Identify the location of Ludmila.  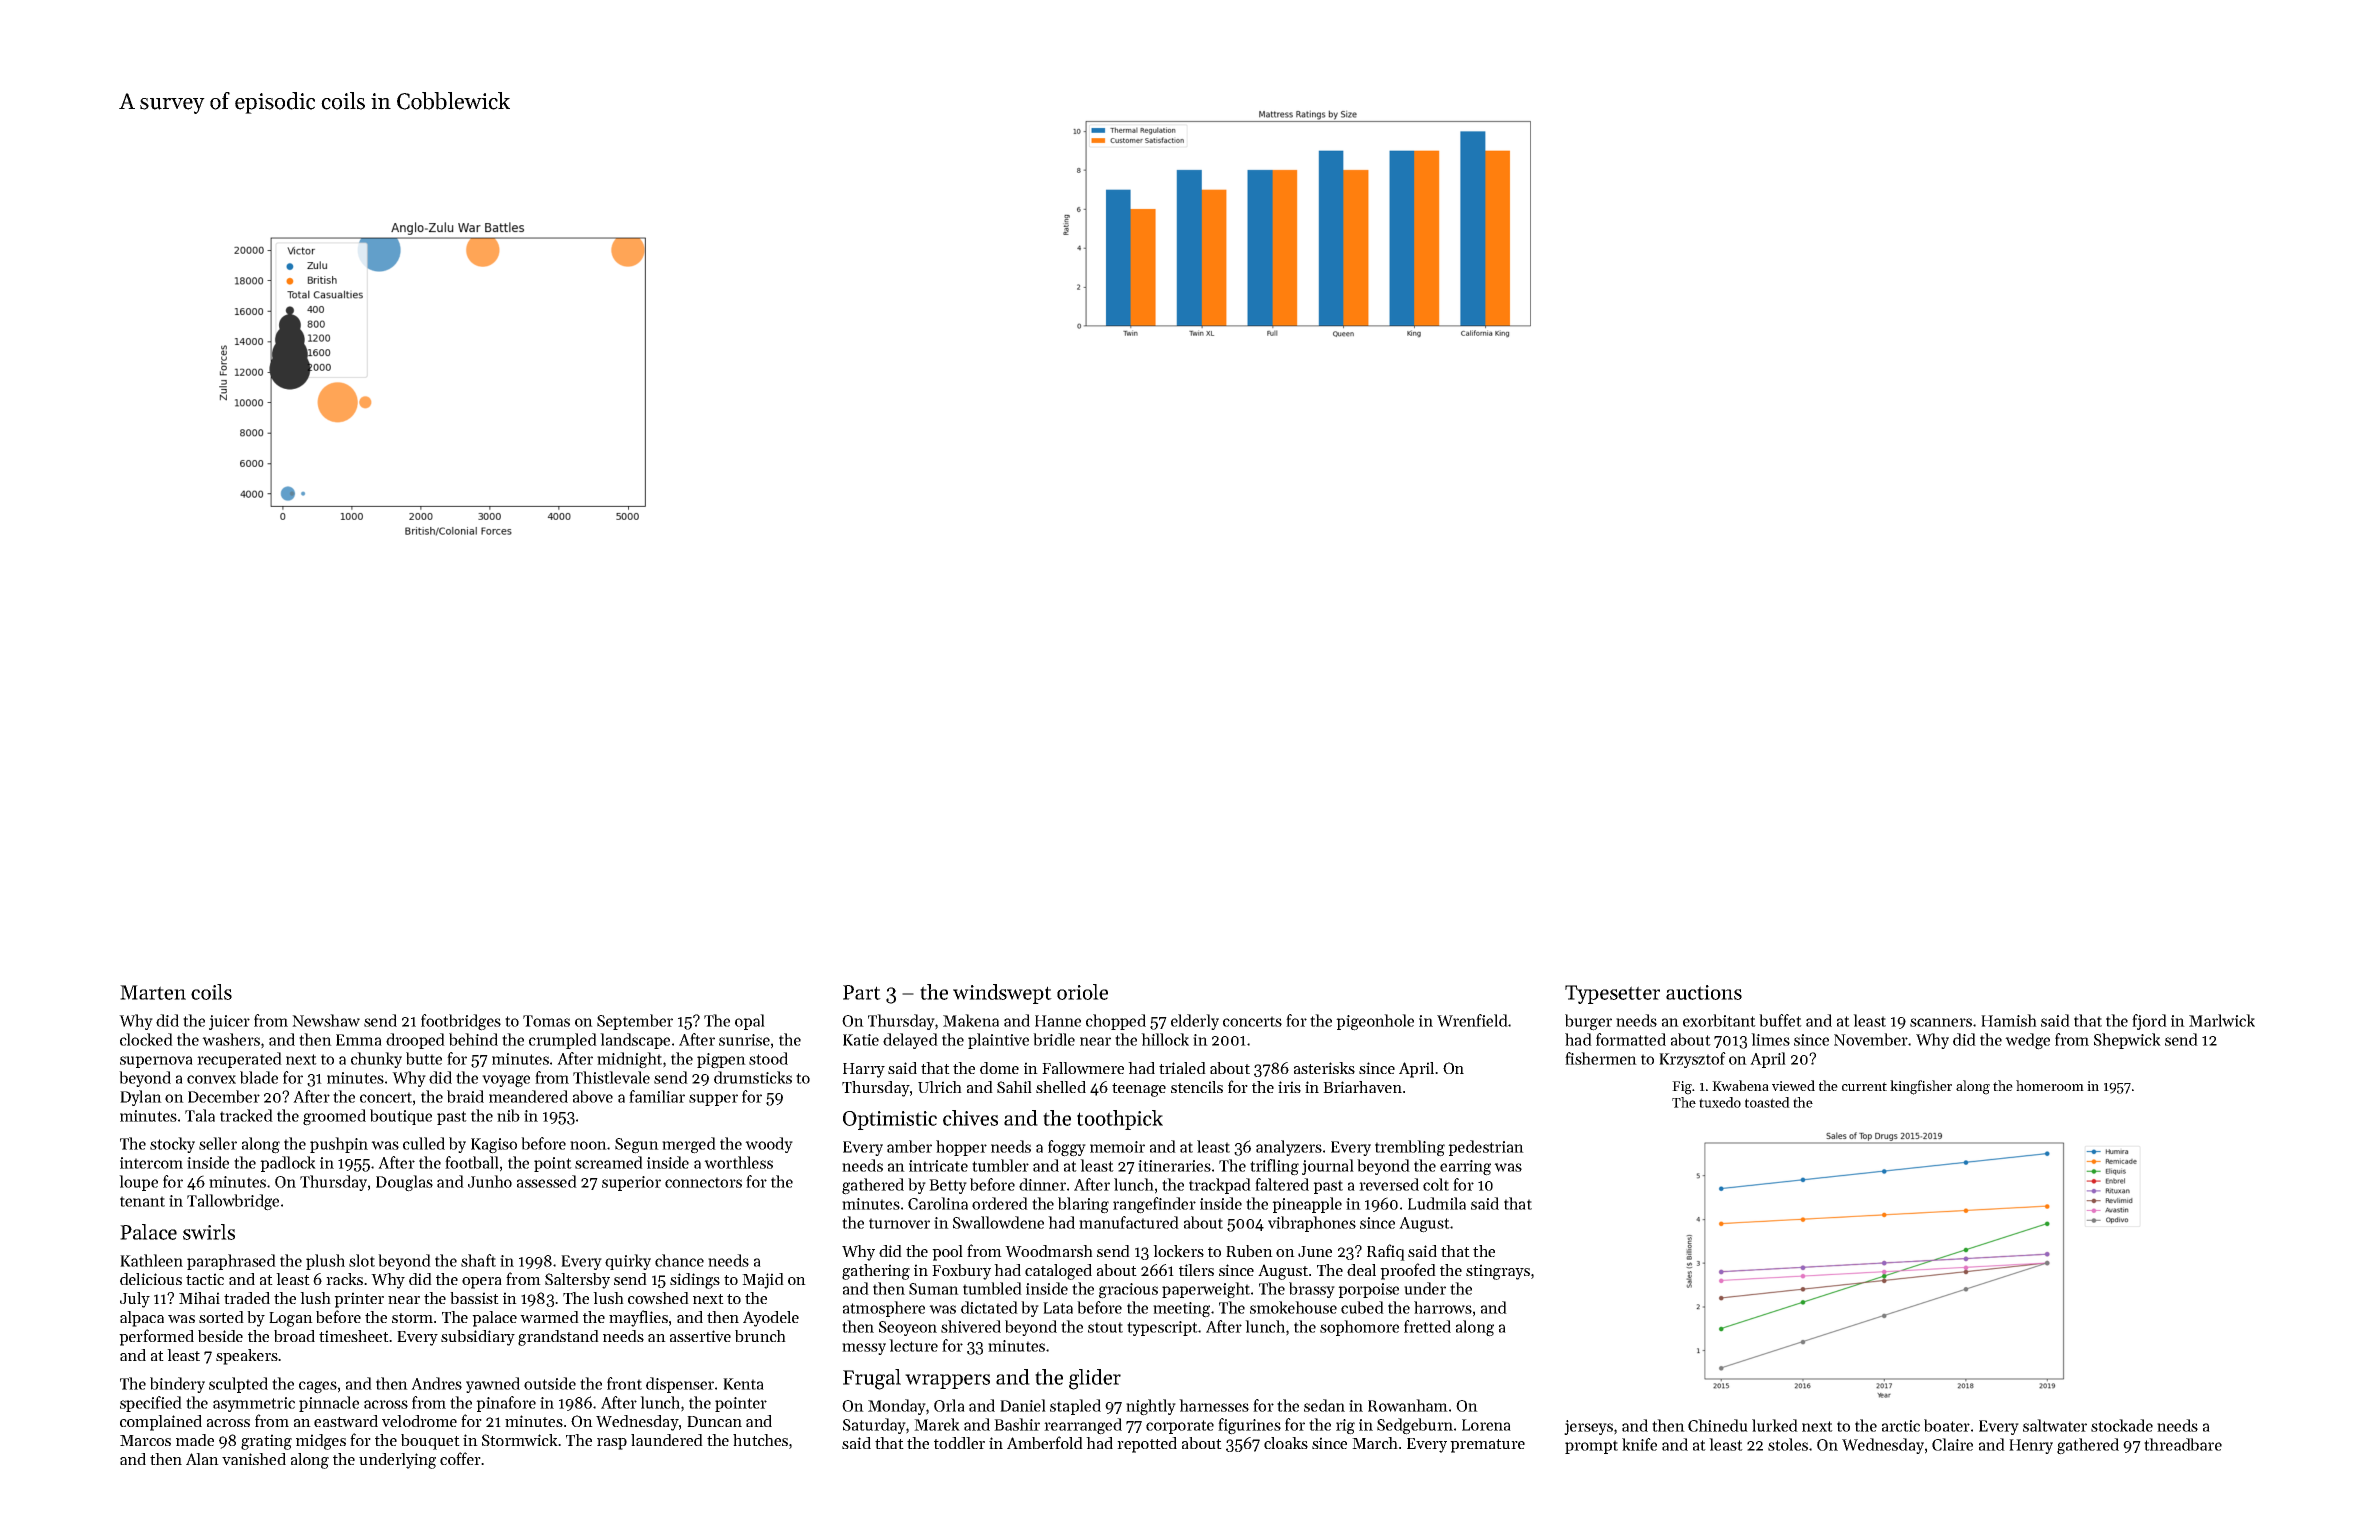
(1437, 1203).
